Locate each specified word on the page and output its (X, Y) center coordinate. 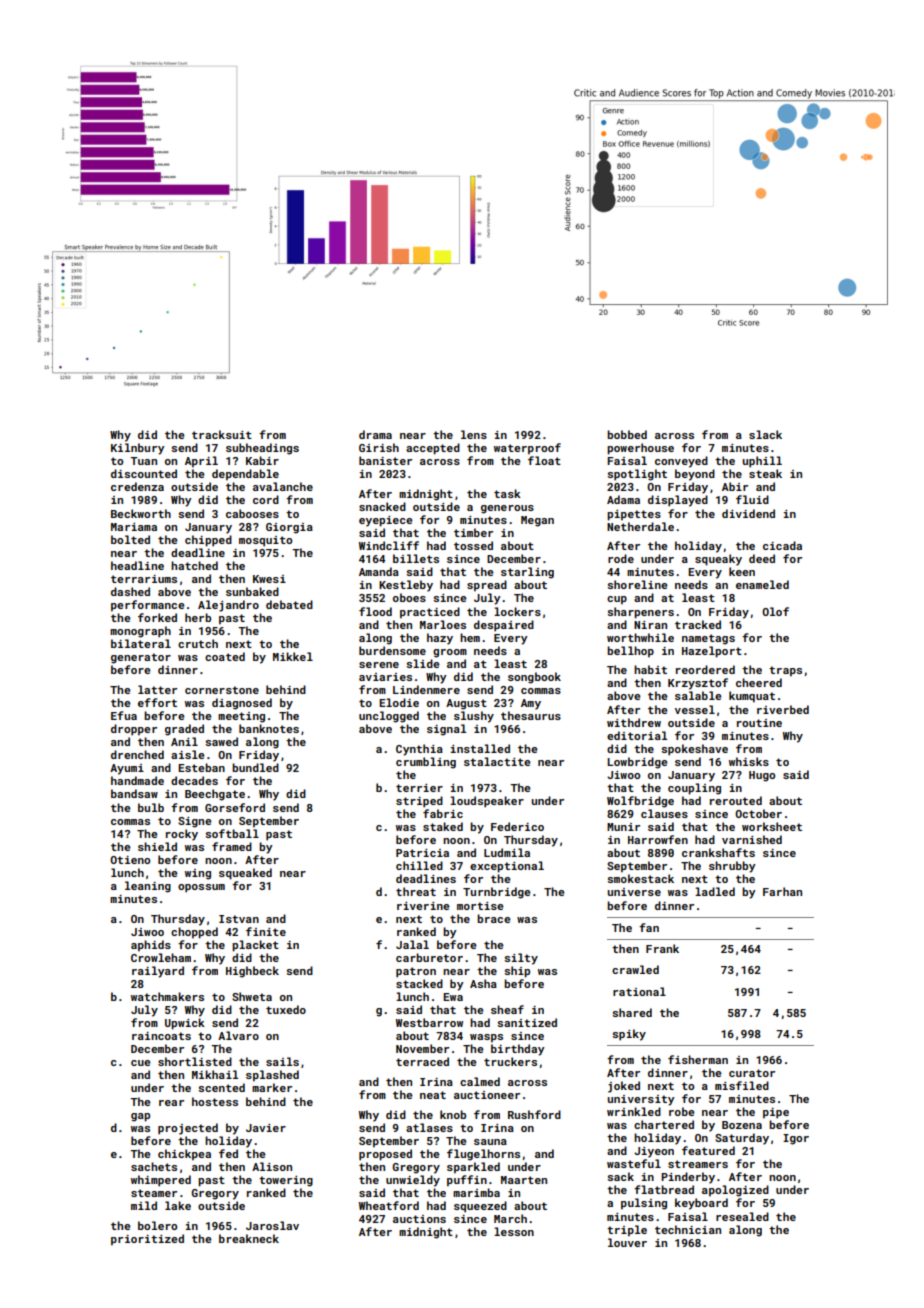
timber (473, 532)
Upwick (185, 1024)
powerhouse (640, 449)
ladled (715, 891)
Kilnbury (138, 449)
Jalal (412, 944)
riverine (423, 906)
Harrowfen (658, 839)
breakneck (249, 1238)
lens (474, 434)
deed (762, 558)
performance (148, 606)
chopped (194, 933)
